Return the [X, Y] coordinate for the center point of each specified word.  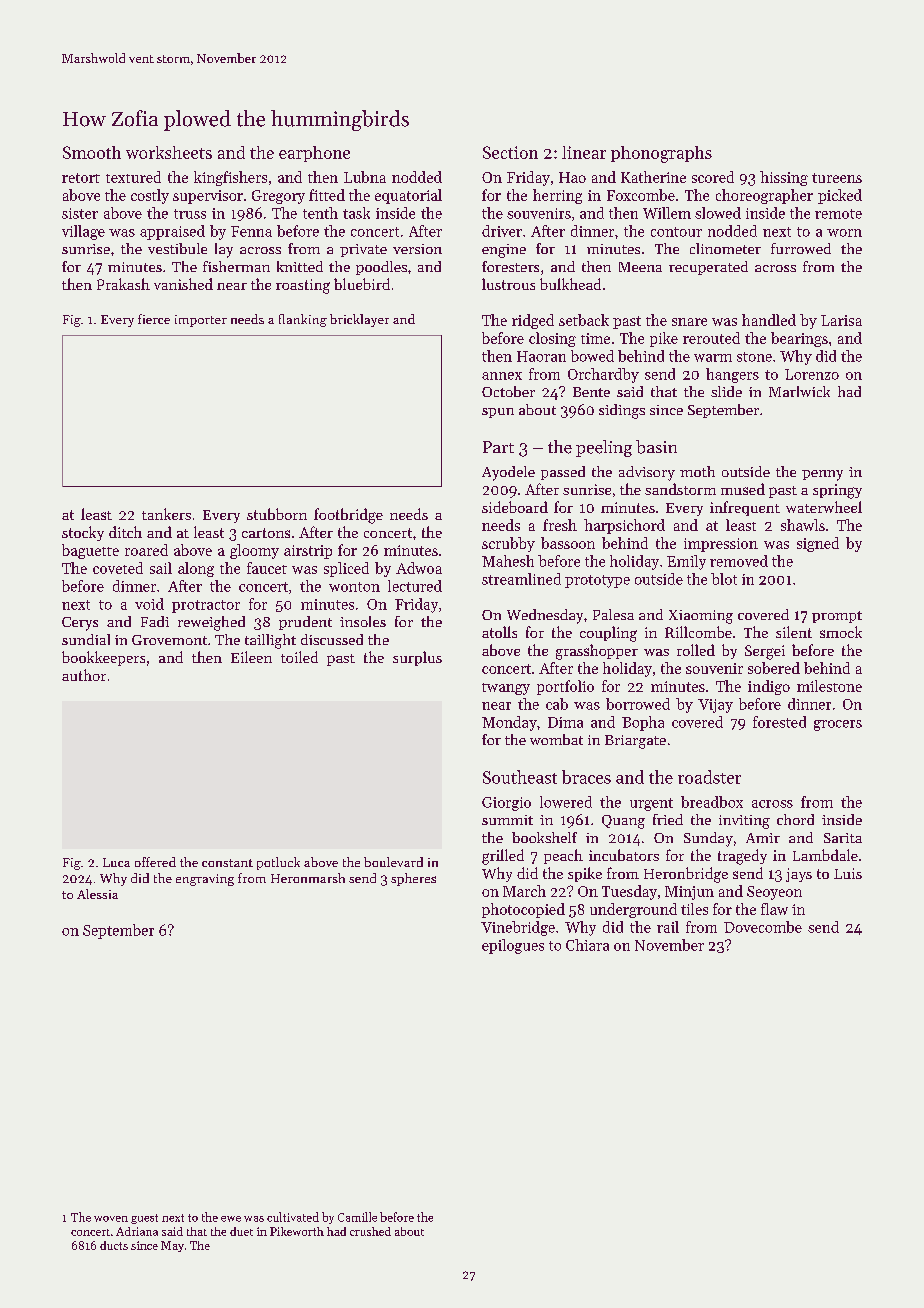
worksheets [169, 152]
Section [510, 152]
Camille [357, 1217]
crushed [370, 1231]
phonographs [661, 154]
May [172, 1246]
